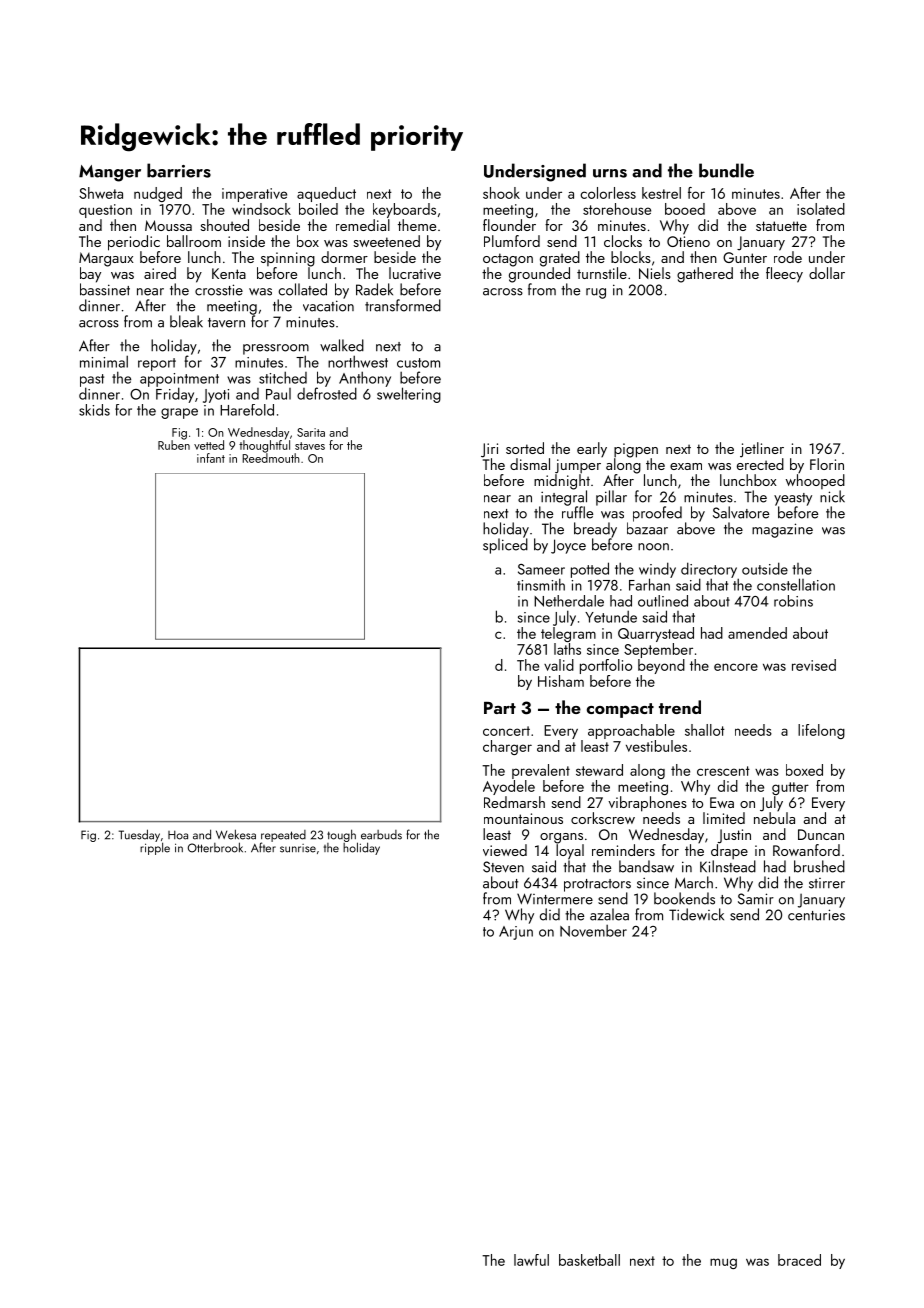 The width and height of the page is (924, 1308). Describe the element at coordinates (589, 1260) in the page. I see `basketball` at that location.
